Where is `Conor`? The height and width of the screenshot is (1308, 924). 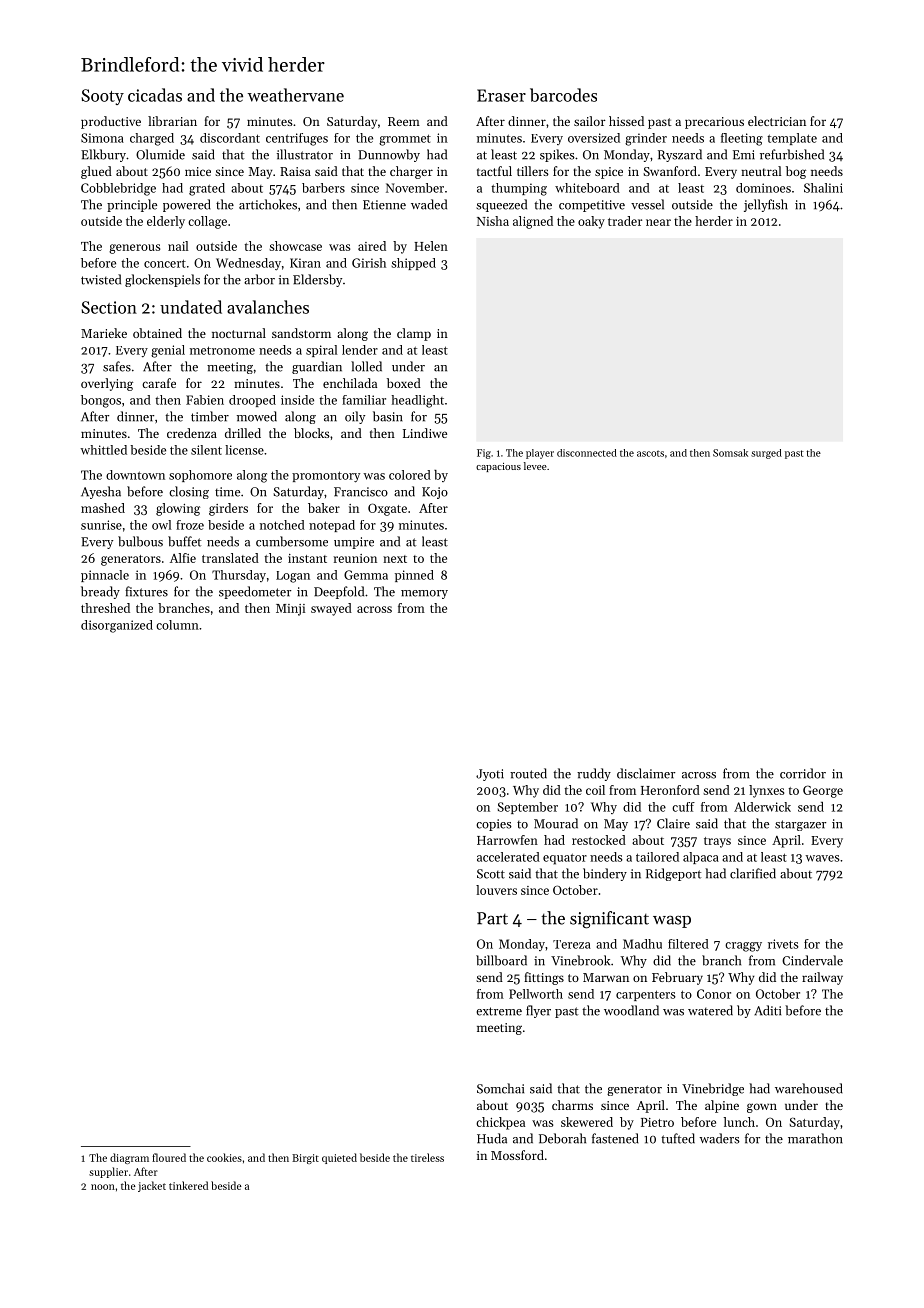
Conor is located at coordinates (714, 994).
